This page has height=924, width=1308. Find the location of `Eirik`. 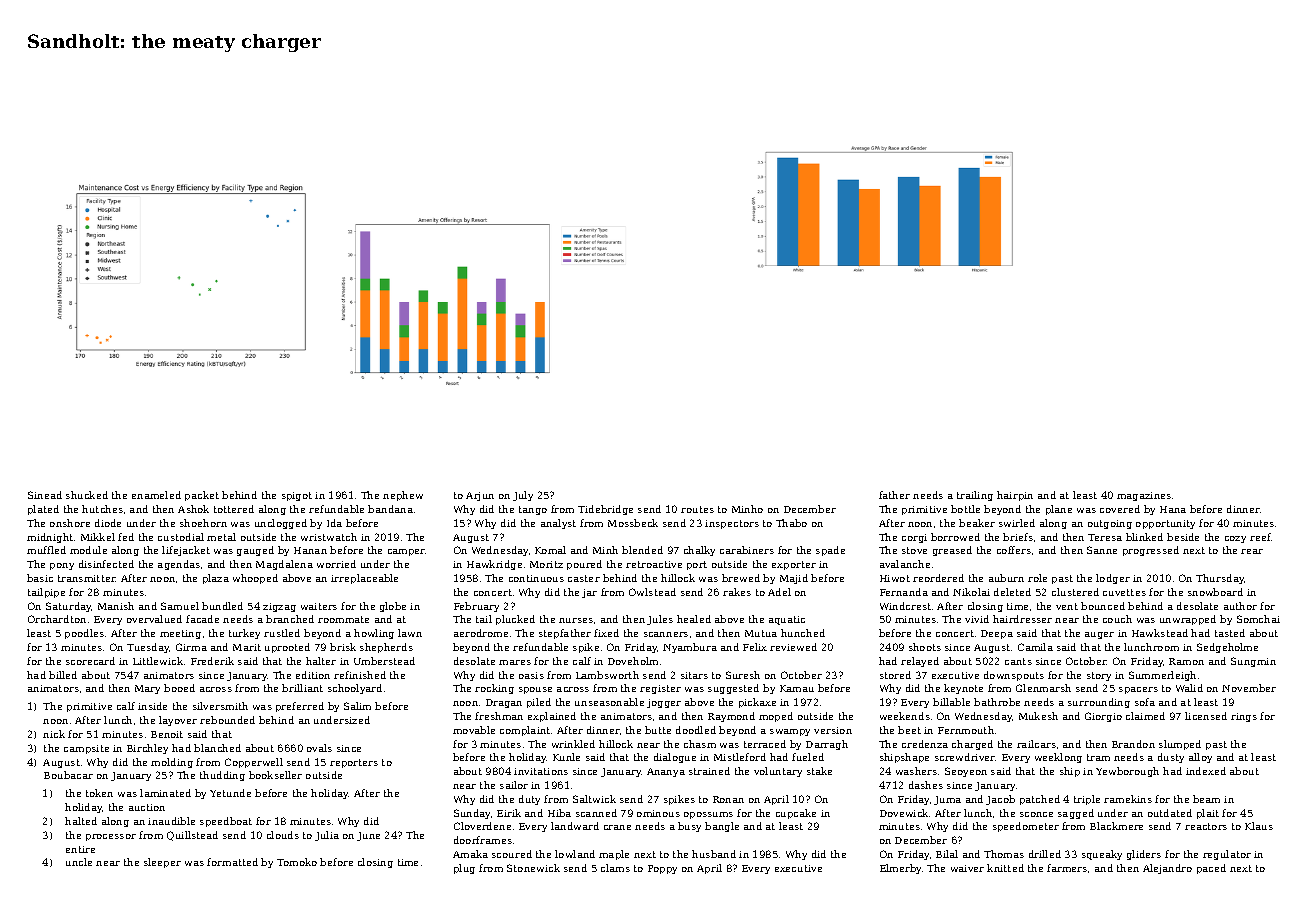

Eirik is located at coordinates (509, 813).
